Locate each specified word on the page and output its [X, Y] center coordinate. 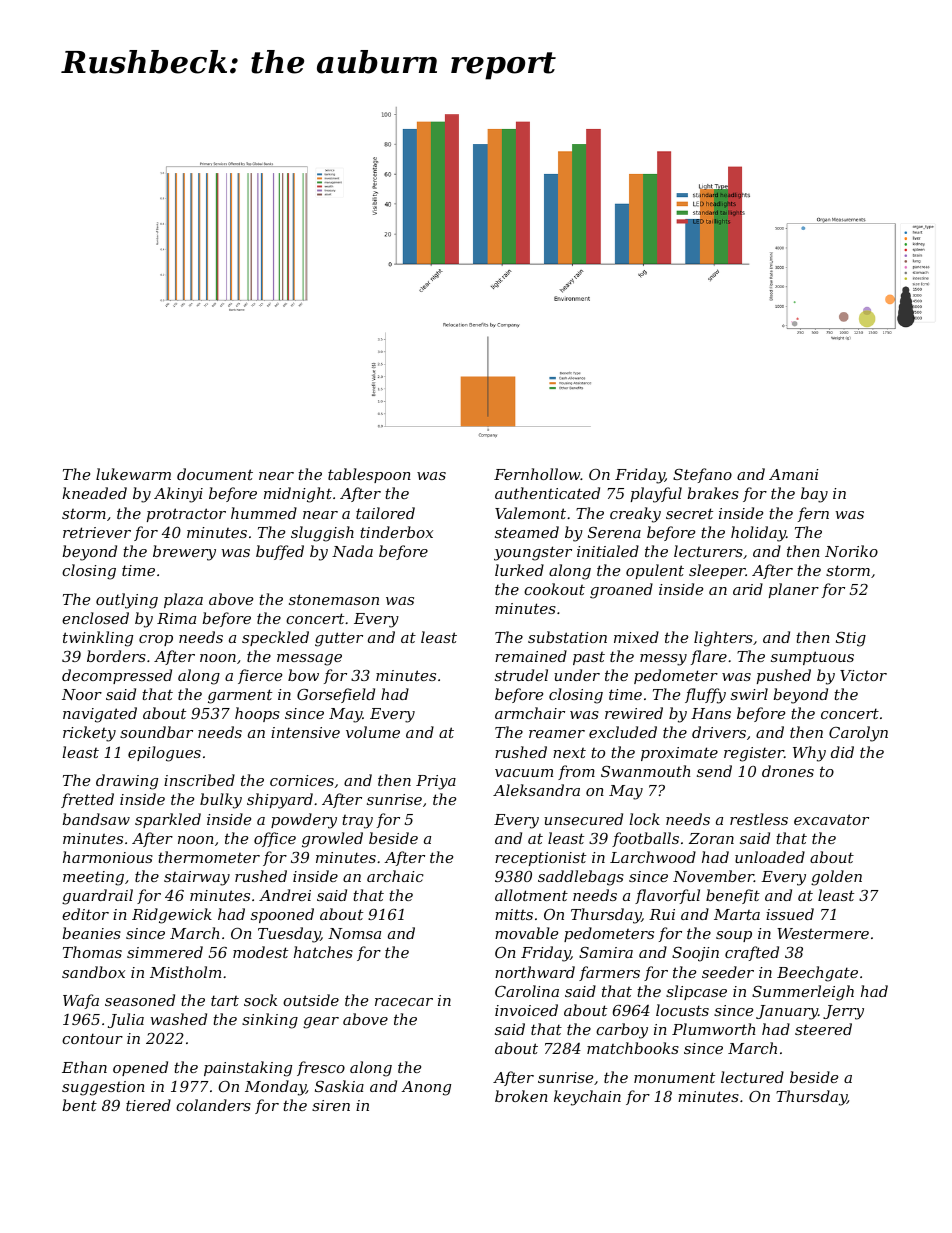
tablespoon [369, 475]
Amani [793, 474]
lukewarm [133, 474]
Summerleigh [803, 993]
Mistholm [185, 972]
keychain [587, 1098]
